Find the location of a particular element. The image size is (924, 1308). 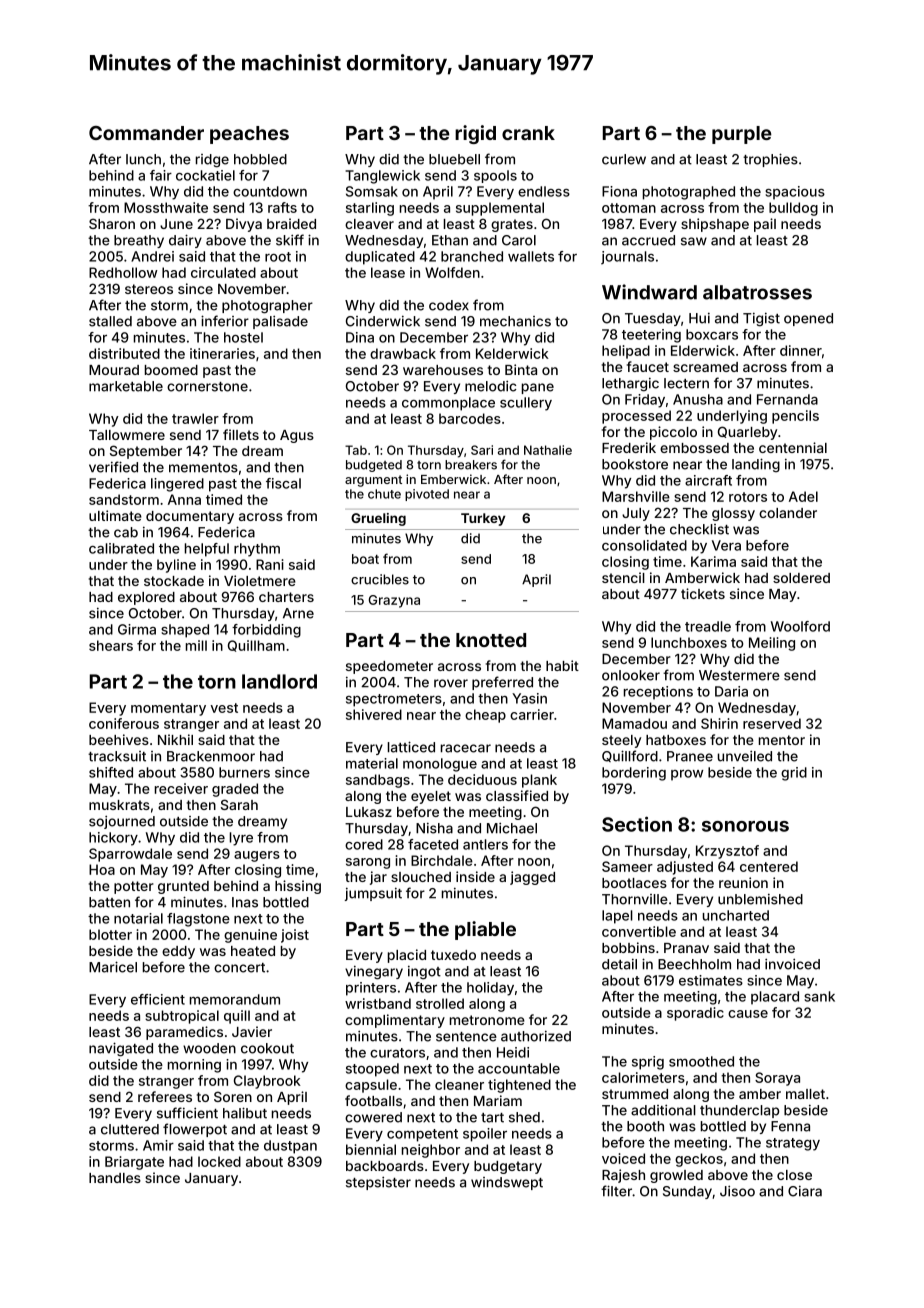

locked is located at coordinates (219, 1161).
